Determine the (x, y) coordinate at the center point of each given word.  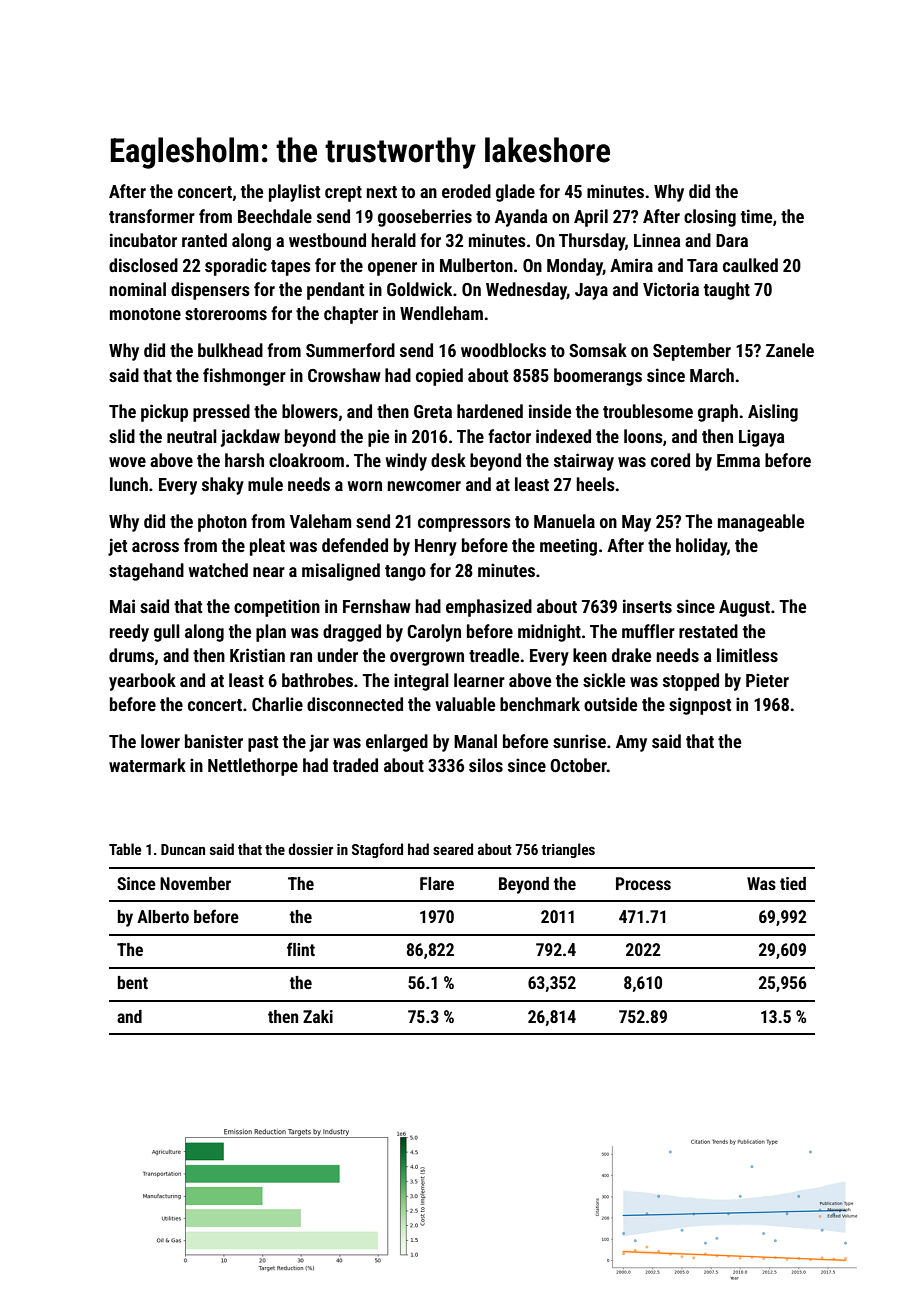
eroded (466, 191)
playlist (294, 193)
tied (793, 883)
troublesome (648, 411)
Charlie (277, 704)
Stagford (377, 850)
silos (486, 765)
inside (550, 411)
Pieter (767, 680)
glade (515, 193)
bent (133, 982)
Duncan (183, 849)
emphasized (489, 608)
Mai (122, 606)
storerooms (226, 314)
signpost (700, 706)
